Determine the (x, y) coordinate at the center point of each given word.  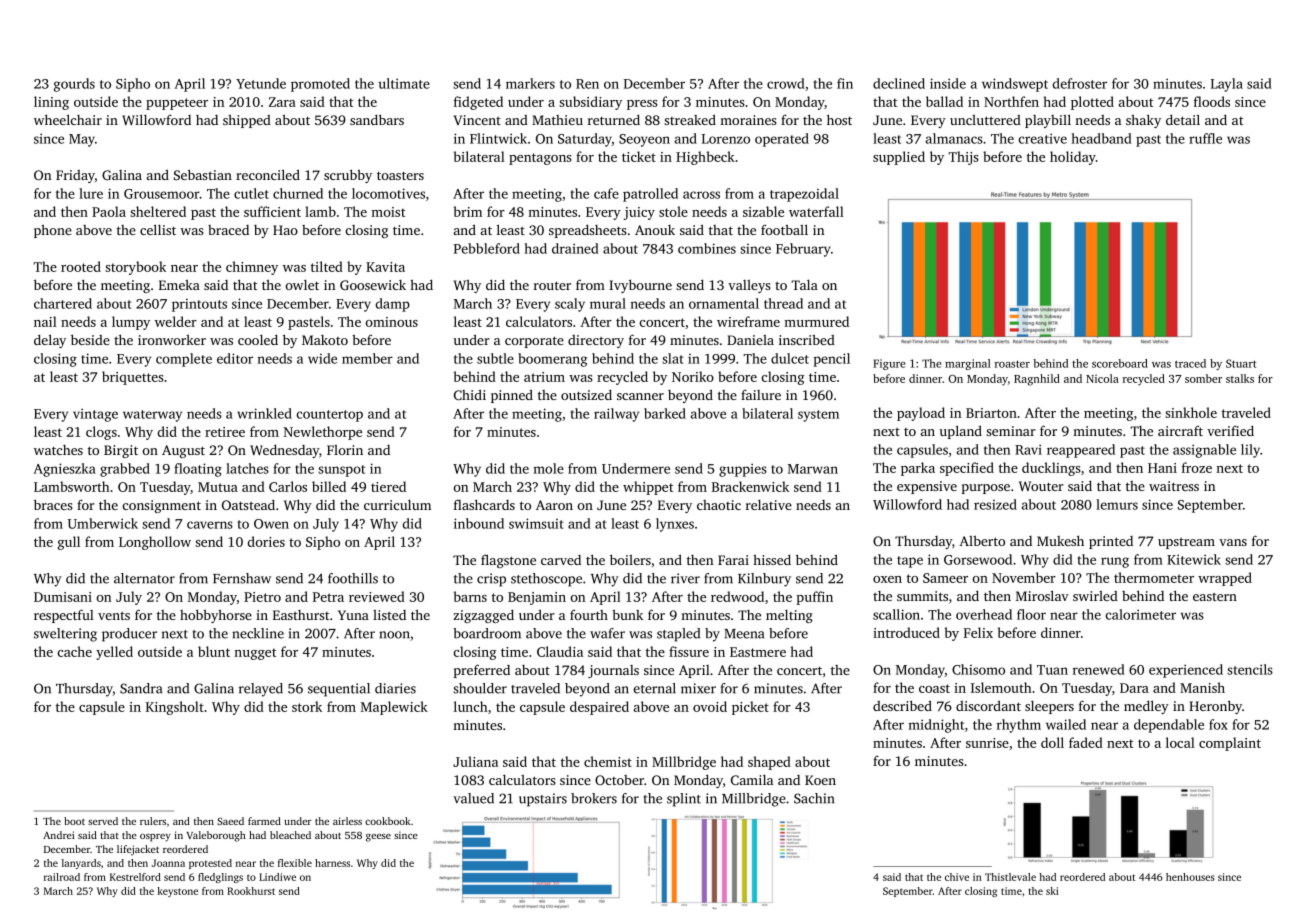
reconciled (268, 174)
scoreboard (1120, 363)
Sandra (141, 688)
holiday (1073, 158)
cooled (258, 339)
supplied (899, 158)
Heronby (1215, 707)
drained (575, 248)
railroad (62, 877)
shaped (769, 763)
